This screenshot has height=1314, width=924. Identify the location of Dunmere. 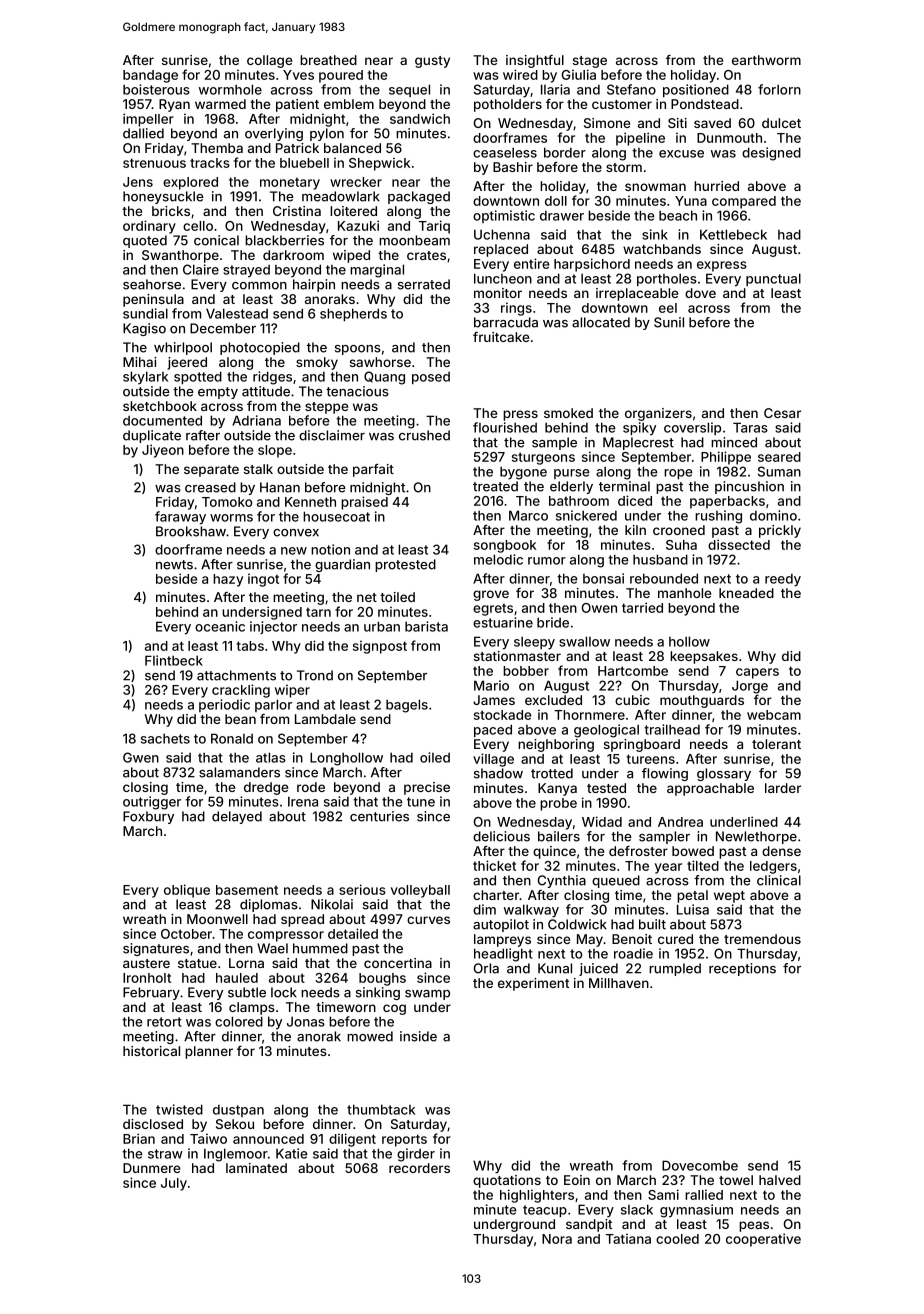
(151, 1168).
